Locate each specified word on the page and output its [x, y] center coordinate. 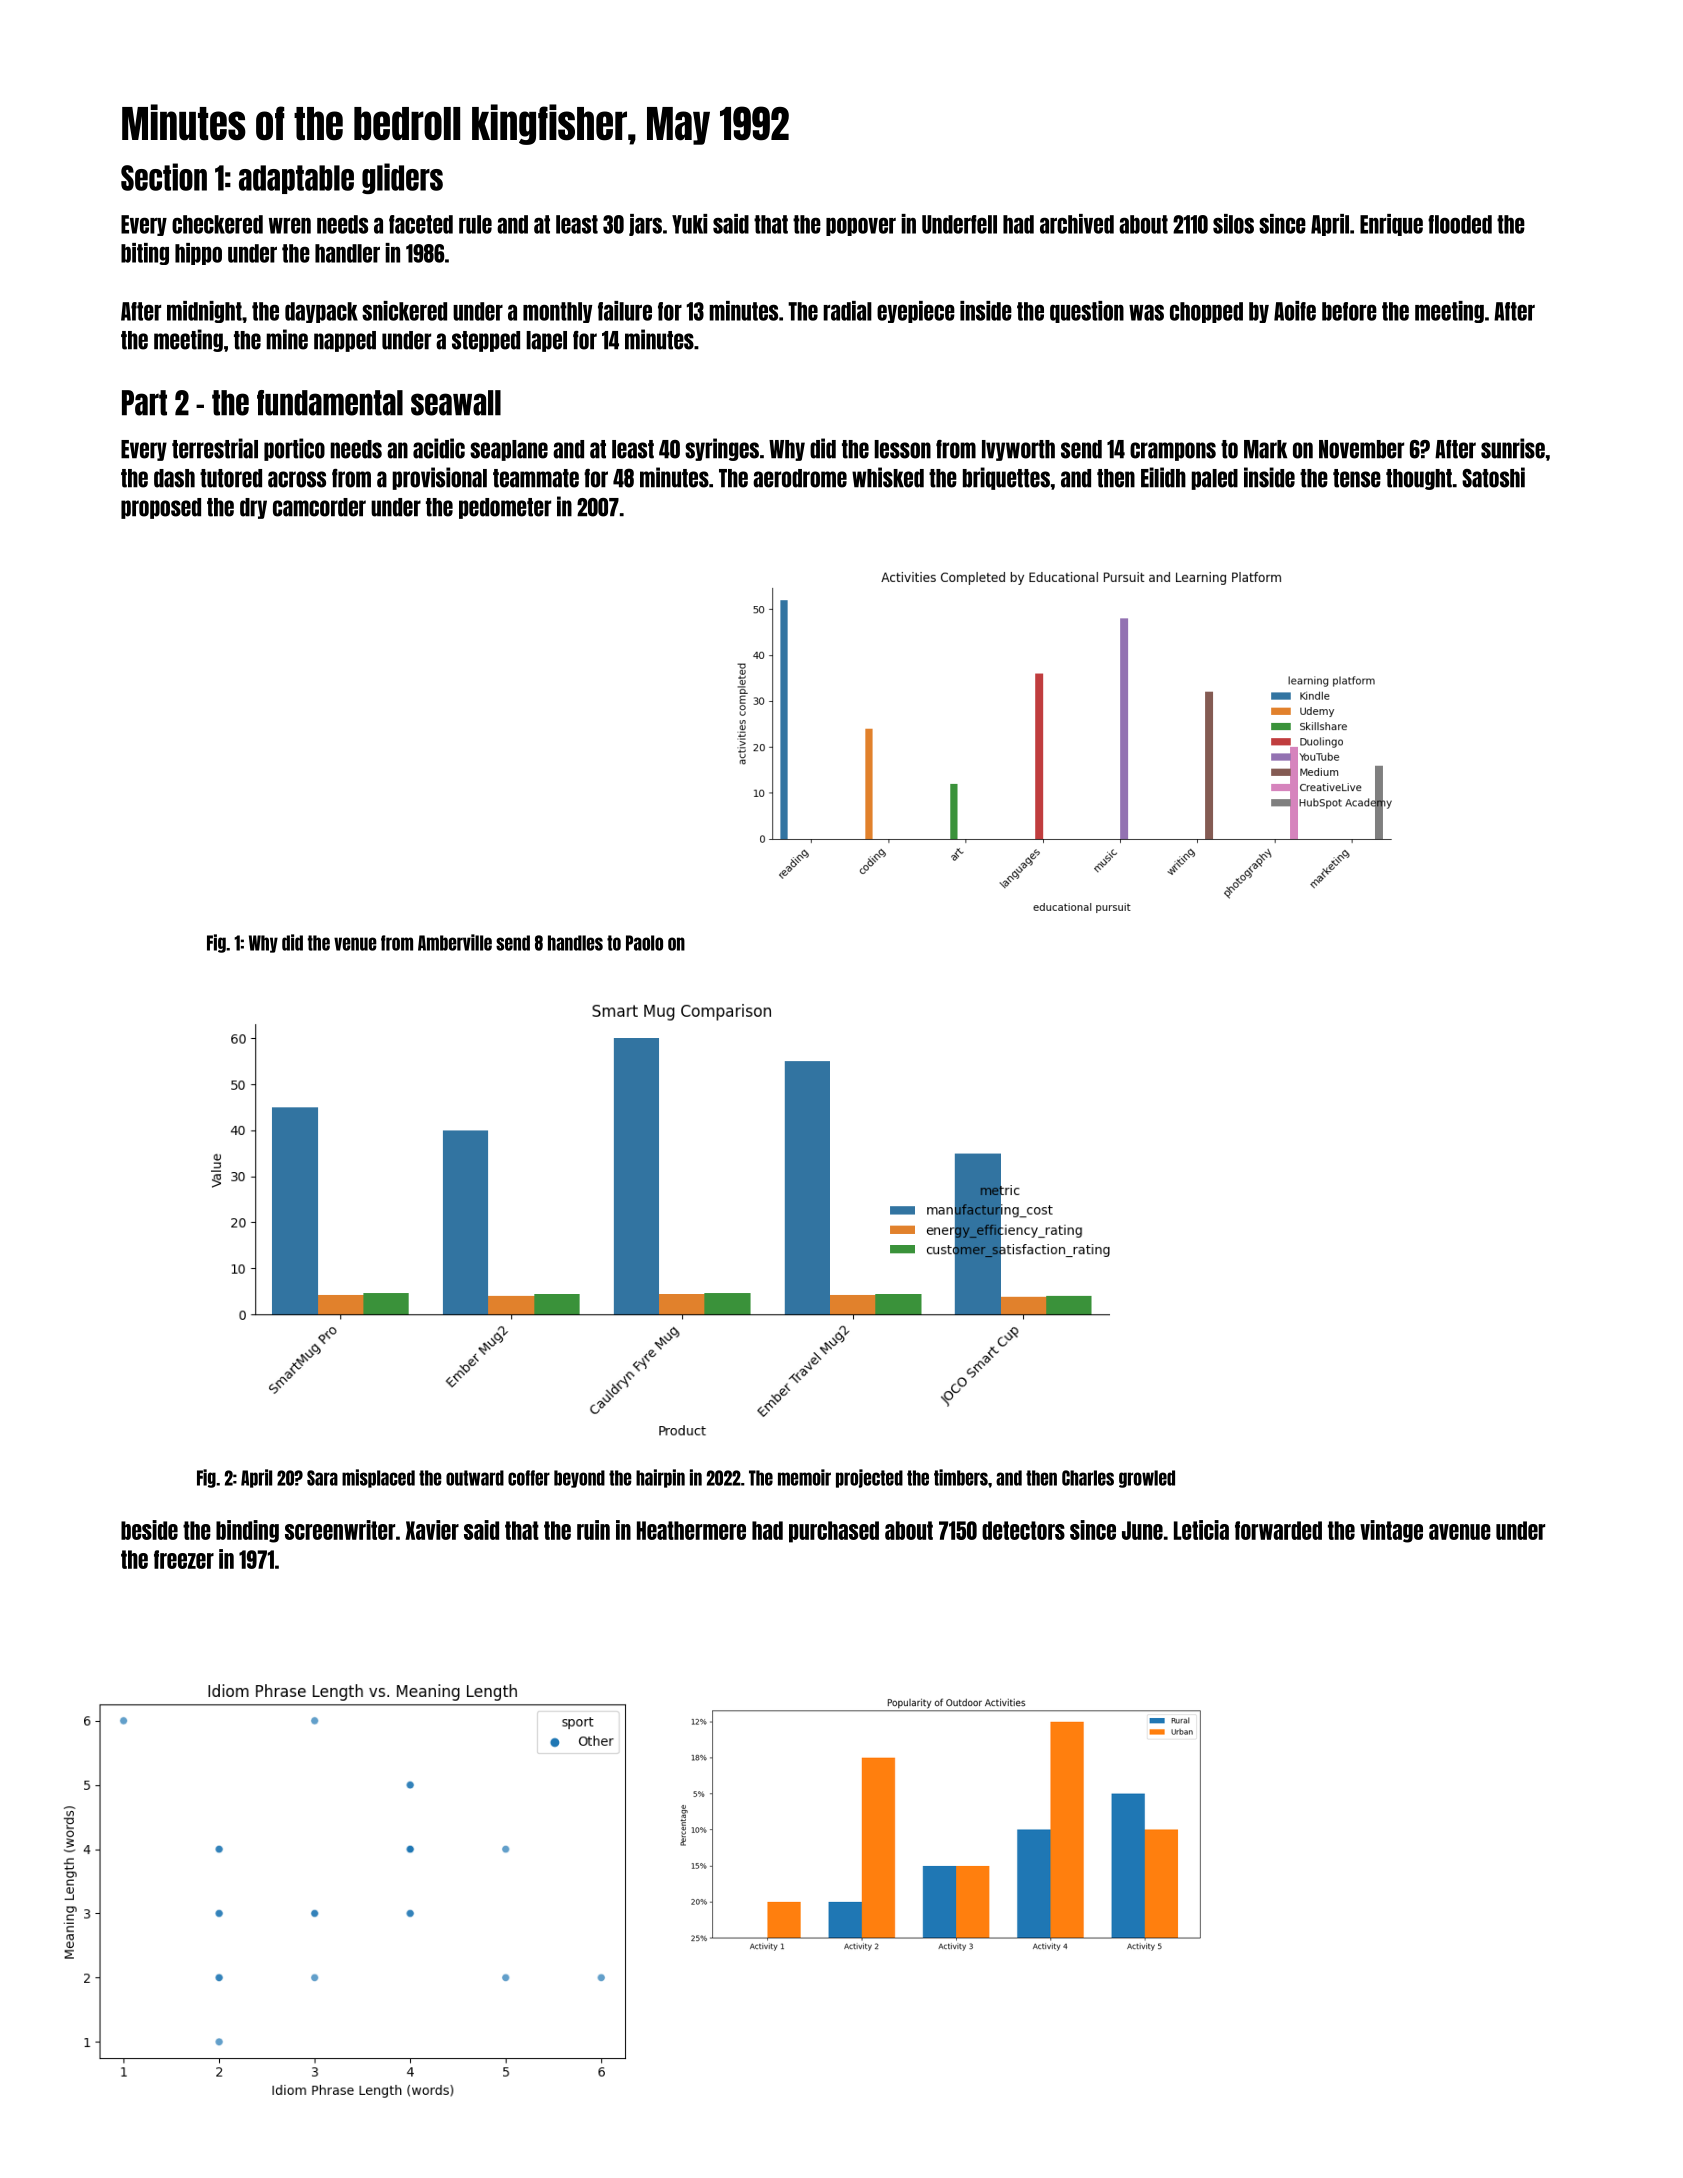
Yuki [689, 224]
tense [1357, 478]
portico [294, 449]
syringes [722, 449]
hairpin [660, 1478]
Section [164, 177]
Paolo [644, 943]
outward [475, 1478]
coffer [529, 1478]
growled [1147, 1479]
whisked [888, 477]
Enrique [1391, 225]
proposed [161, 508]
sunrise [1513, 448]
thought [1419, 479]
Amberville [455, 942]
